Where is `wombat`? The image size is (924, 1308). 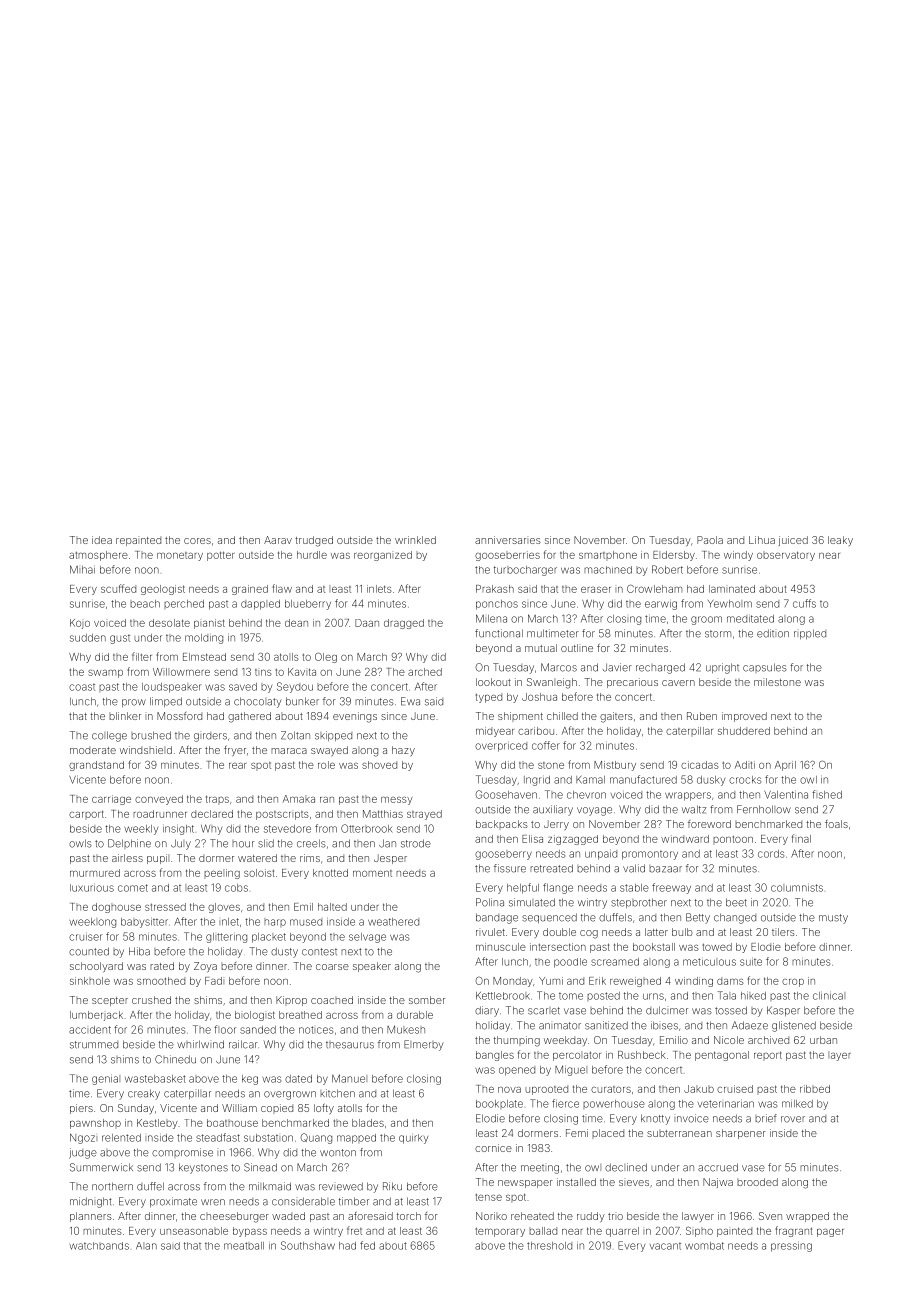 wombat is located at coordinates (704, 1246).
